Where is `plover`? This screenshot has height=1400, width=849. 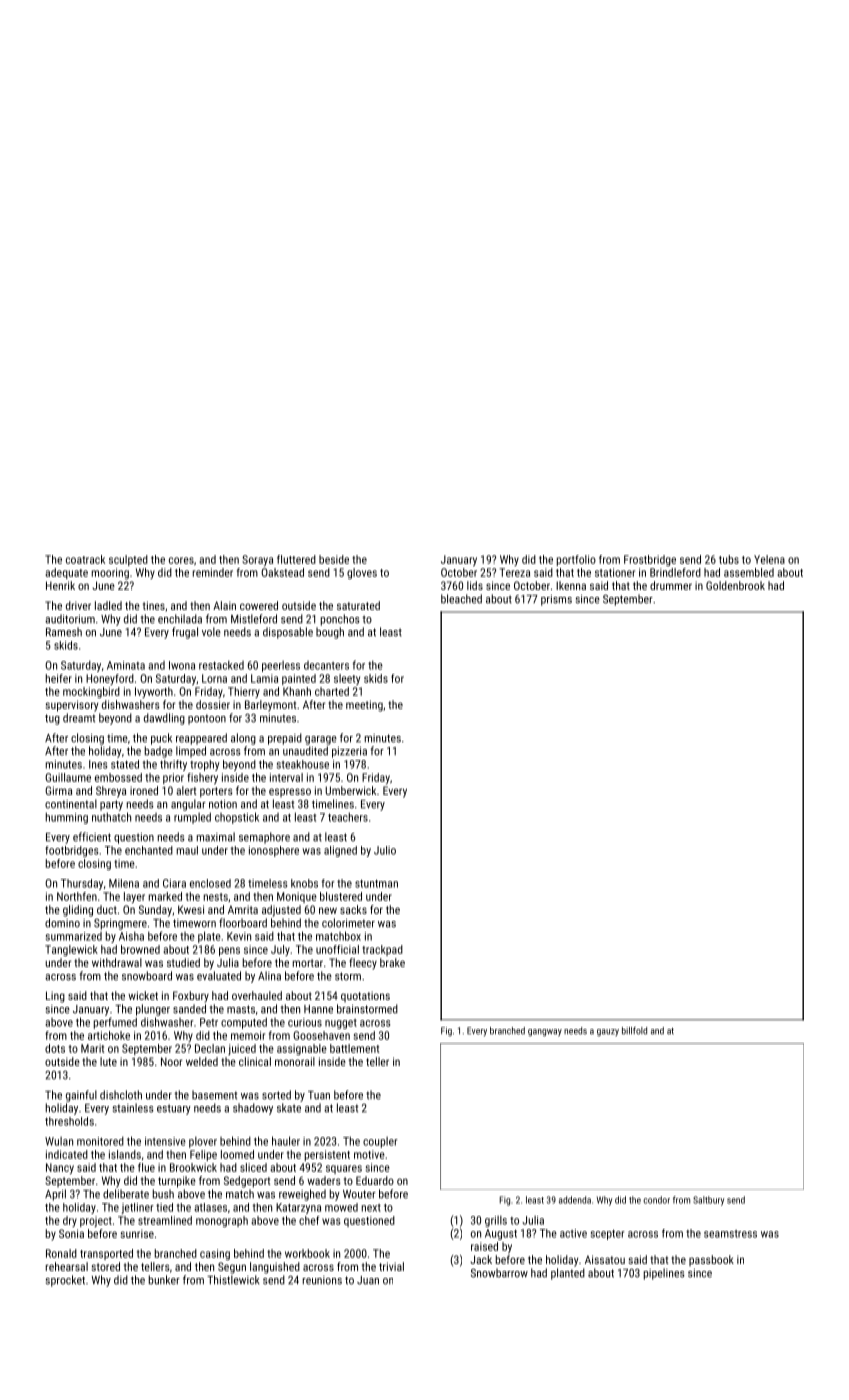 plover is located at coordinates (203, 1142).
